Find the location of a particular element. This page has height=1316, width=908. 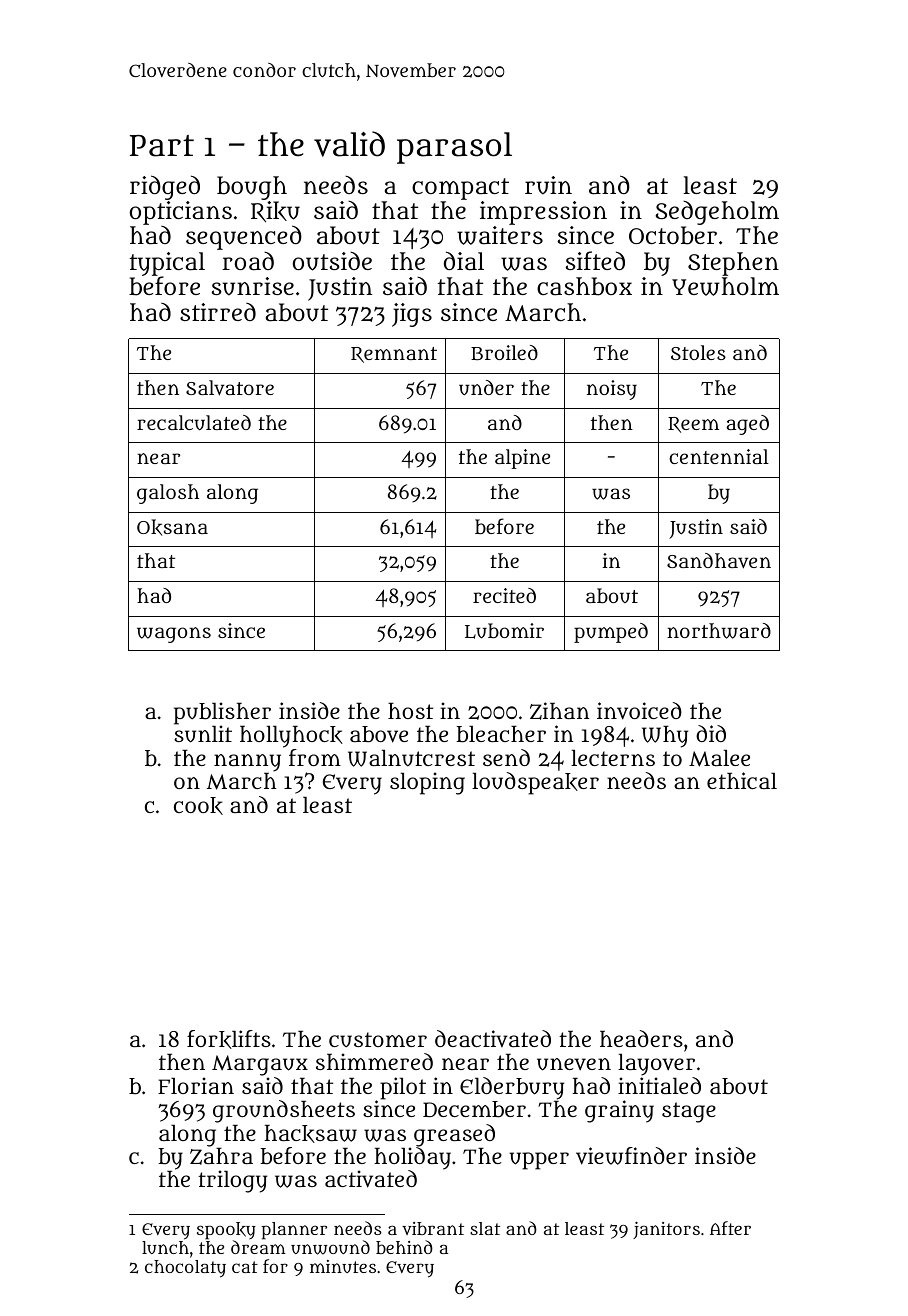

cat is located at coordinates (245, 1267).
